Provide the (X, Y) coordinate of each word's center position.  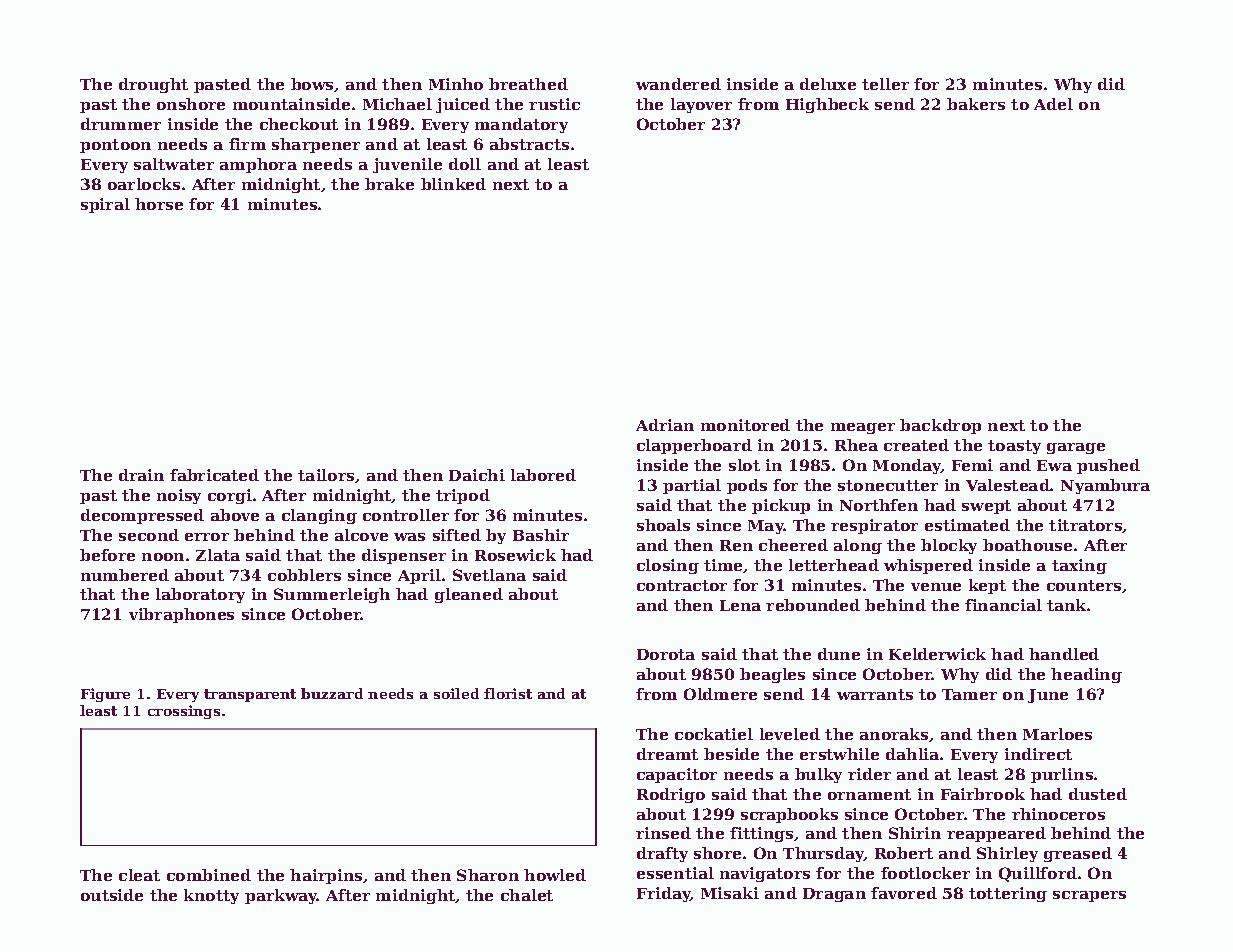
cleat (139, 875)
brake (389, 184)
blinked (453, 184)
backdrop (940, 426)
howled (555, 875)
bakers (976, 104)
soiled (456, 693)
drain (141, 475)
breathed (528, 84)
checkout (299, 124)
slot (744, 465)
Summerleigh (332, 595)
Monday (907, 466)
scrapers (1089, 896)
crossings (184, 712)
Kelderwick (937, 654)
